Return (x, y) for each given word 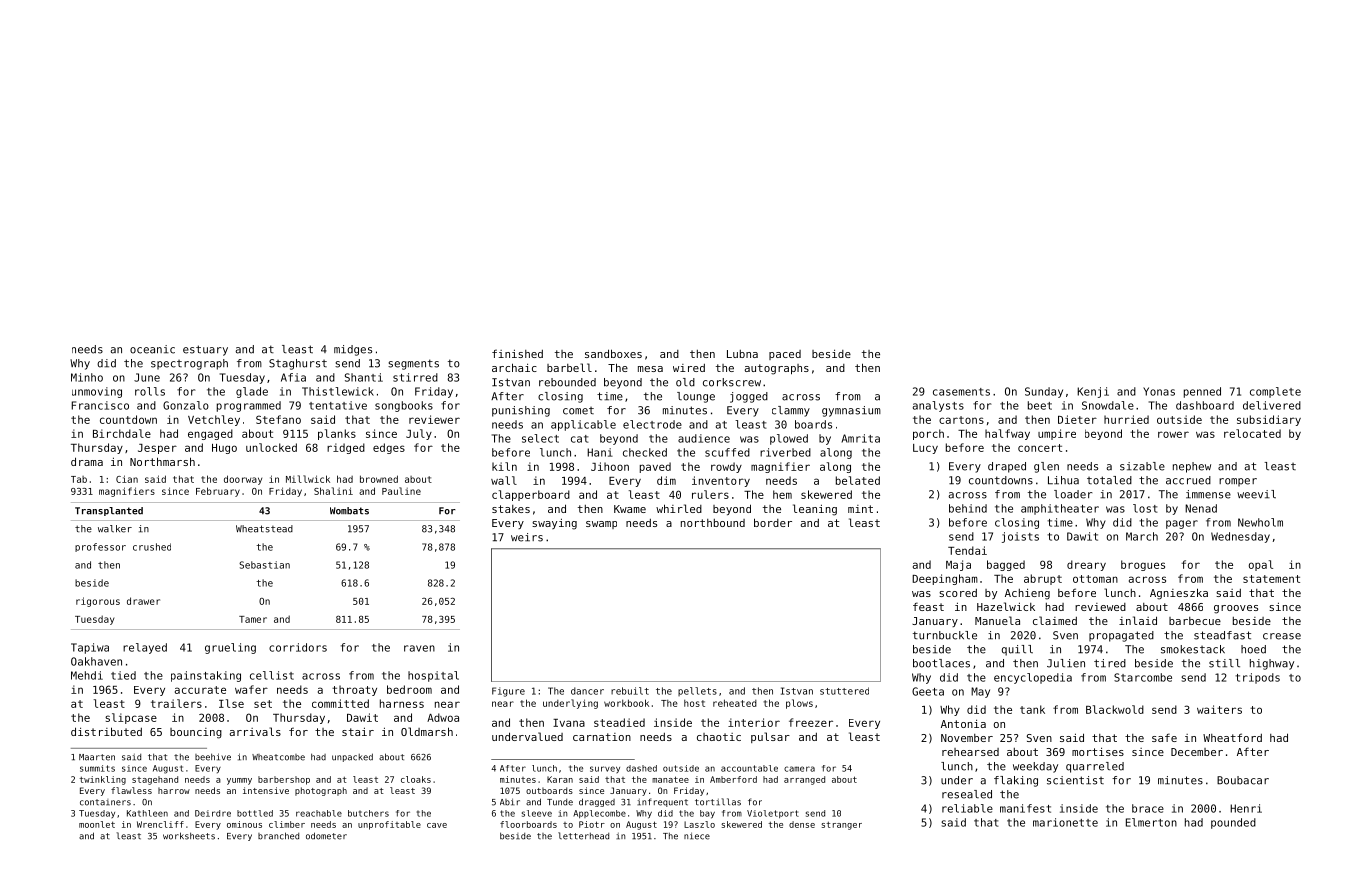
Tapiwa (90, 648)
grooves (1236, 609)
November (967, 738)
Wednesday (1240, 537)
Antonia (963, 723)
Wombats (349, 511)
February (218, 492)
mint (860, 509)
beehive (213, 757)
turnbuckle (945, 635)
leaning (815, 510)
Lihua (1063, 480)
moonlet (97, 824)
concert (1040, 448)
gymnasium (851, 411)
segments (413, 364)
